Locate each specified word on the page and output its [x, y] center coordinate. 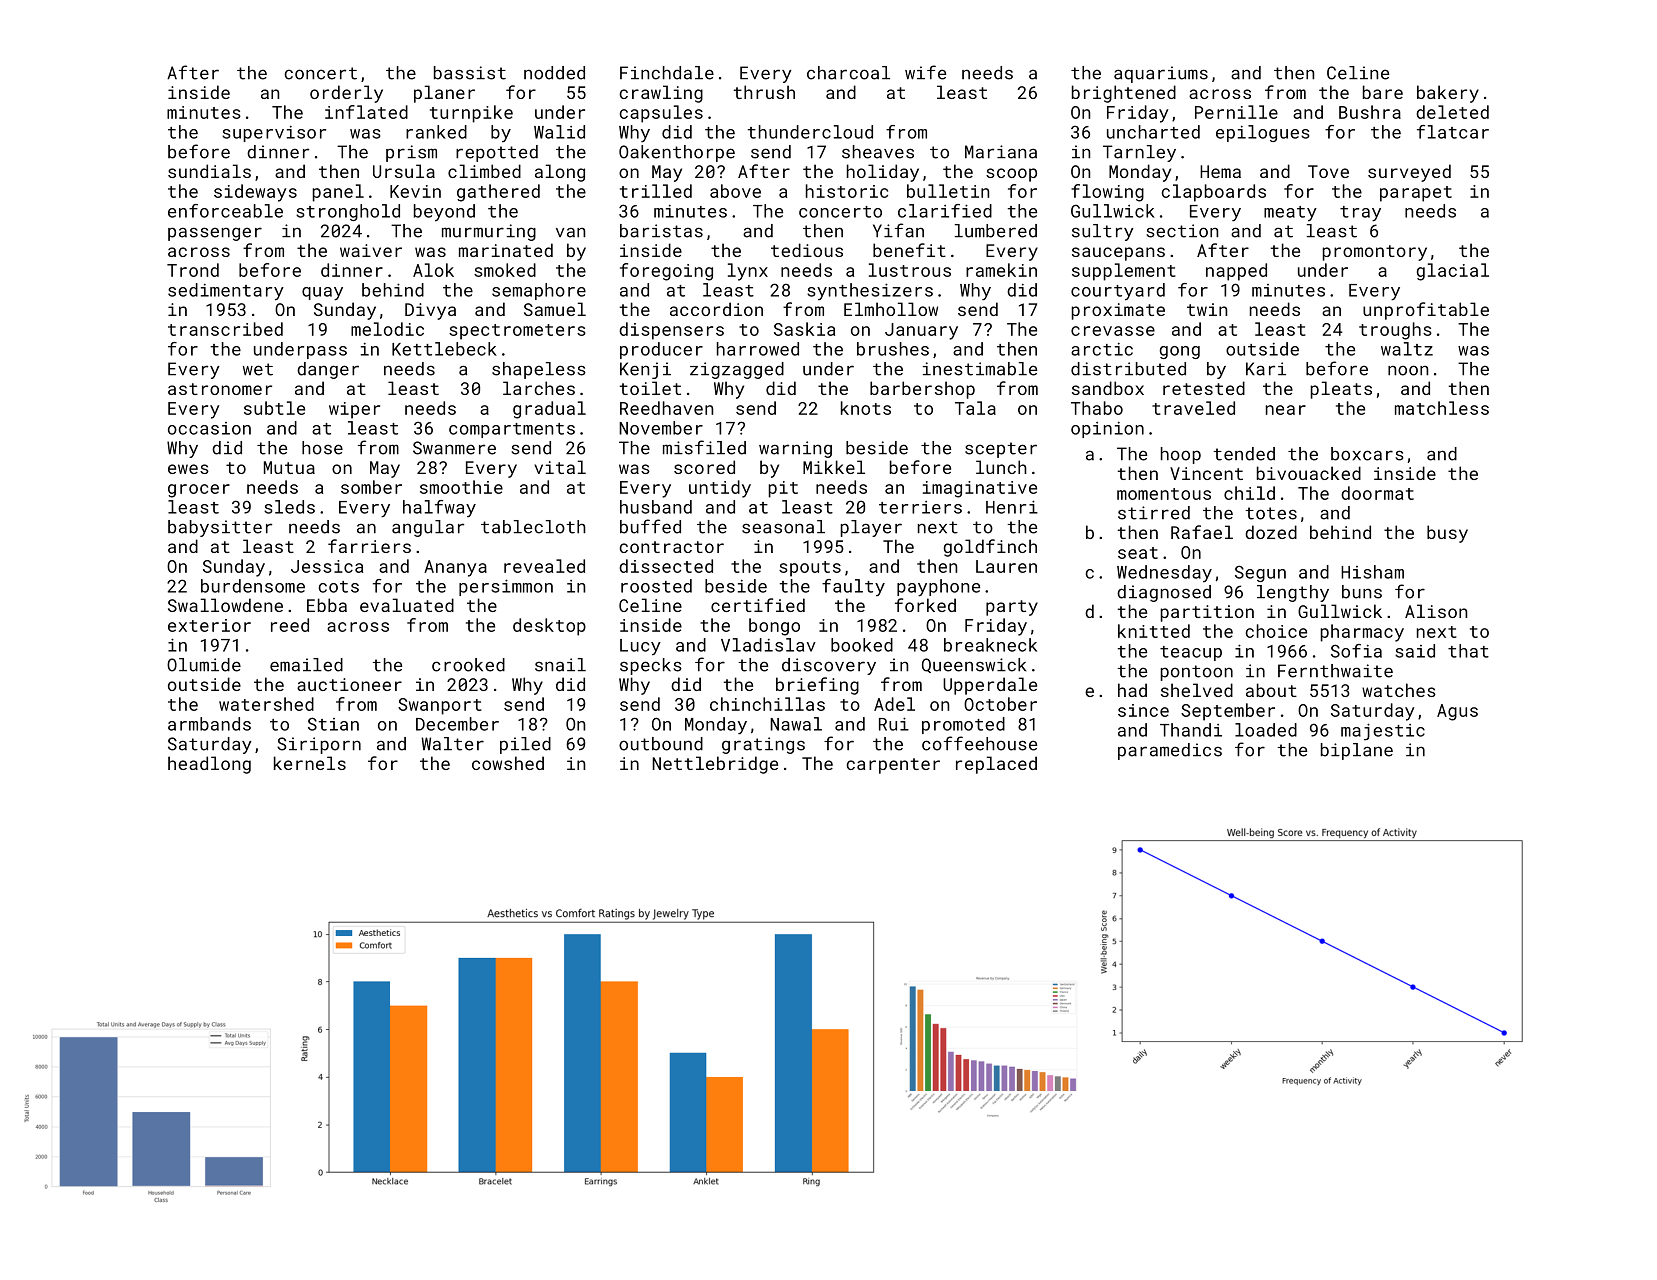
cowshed [508, 763]
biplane [1357, 751]
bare [1383, 92]
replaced [996, 765]
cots [338, 587]
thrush [764, 92]
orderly [346, 94]
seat [1138, 553]
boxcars [1367, 454]
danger [328, 370]
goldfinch [990, 548]
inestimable [980, 369]
